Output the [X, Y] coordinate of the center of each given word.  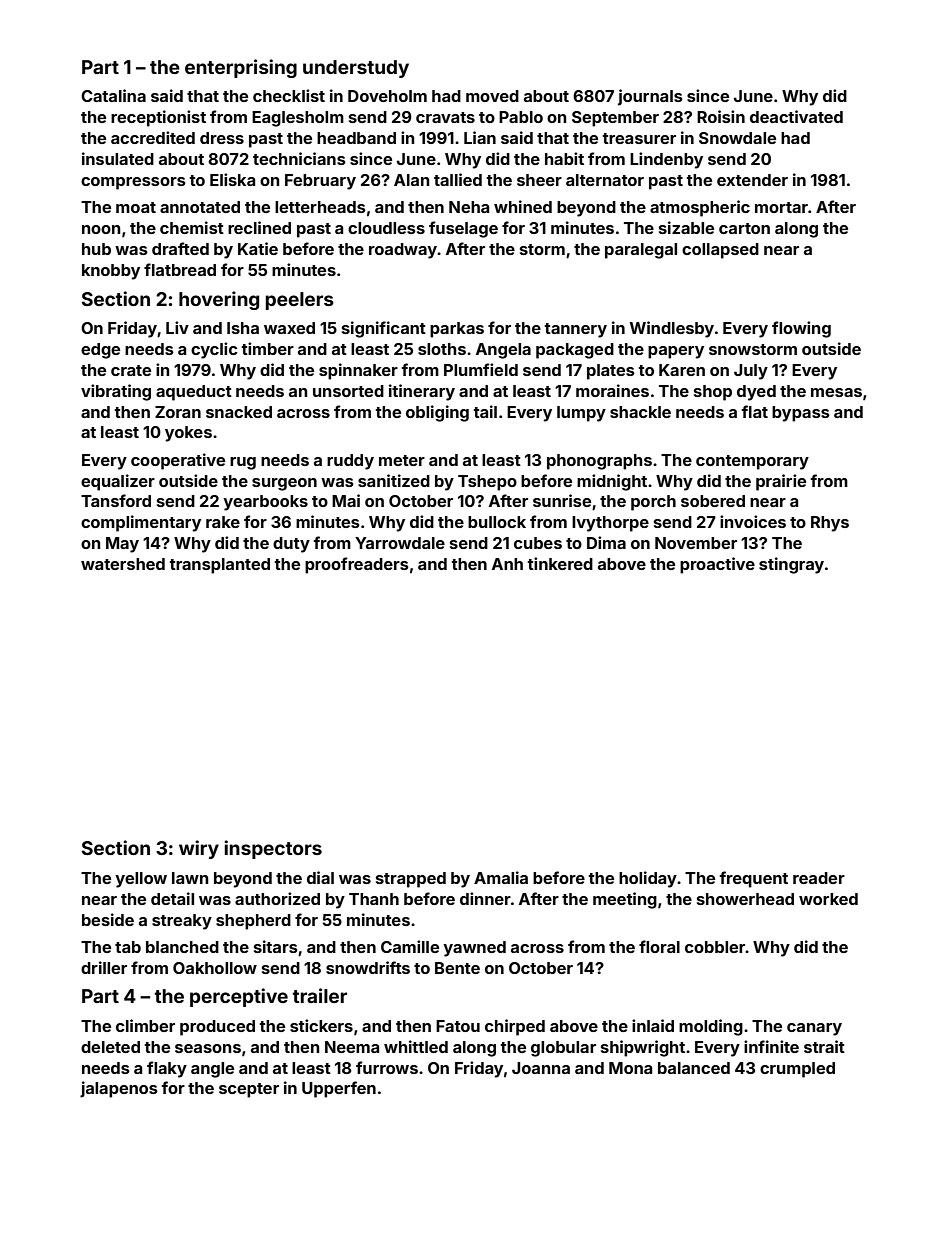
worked [828, 899]
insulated [118, 158]
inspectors [273, 849]
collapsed [720, 251]
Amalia [501, 877]
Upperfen [339, 1089]
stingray [791, 565]
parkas [457, 330]
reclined [259, 227]
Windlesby [672, 329]
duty [291, 545]
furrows [387, 1067]
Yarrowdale [400, 543]
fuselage [463, 229]
